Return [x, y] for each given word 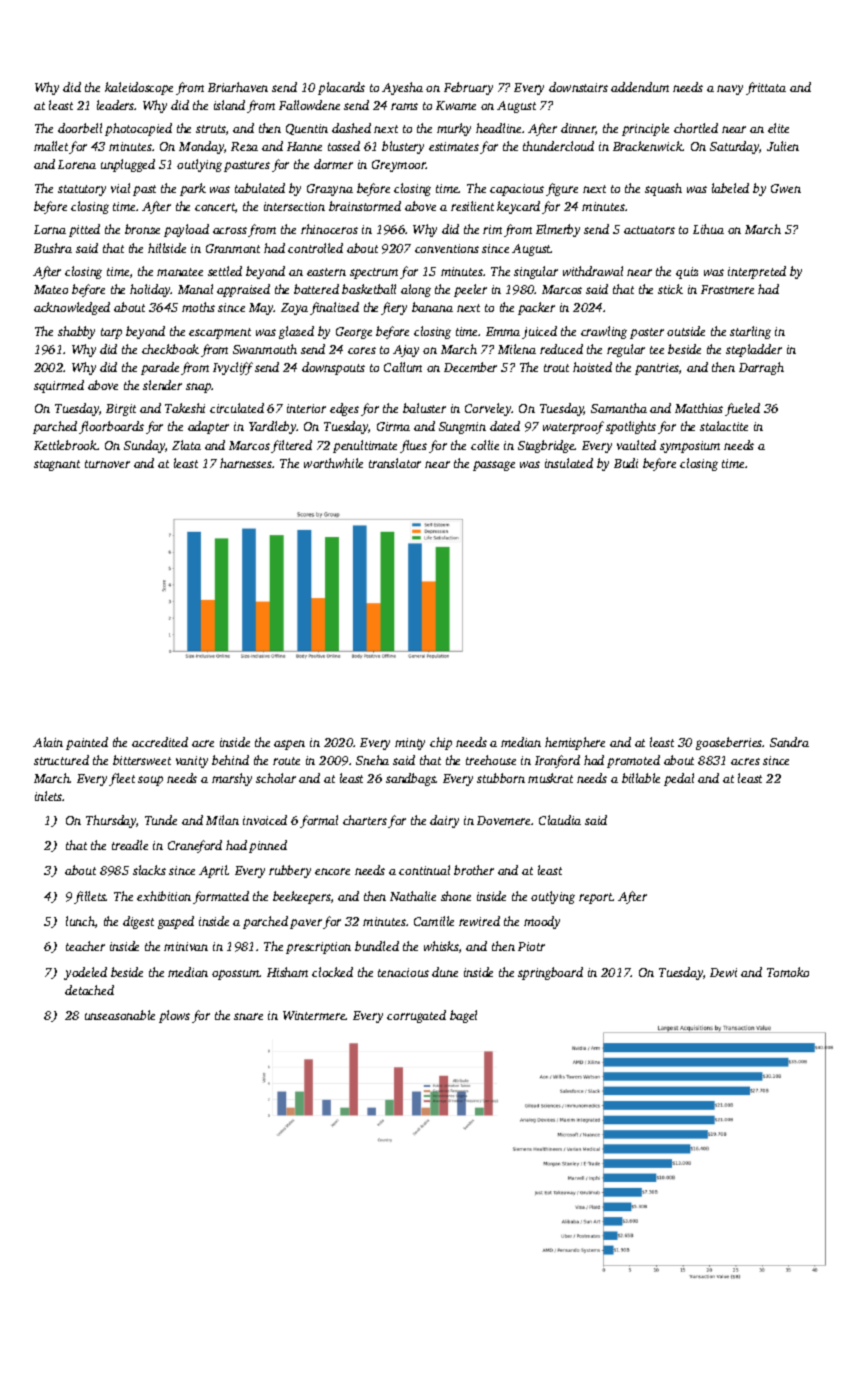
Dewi [723, 972]
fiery [394, 308]
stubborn [501, 778]
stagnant [57, 465]
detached [89, 990]
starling [750, 332]
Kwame [456, 105]
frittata [766, 88]
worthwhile [333, 463]
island [229, 105]
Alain [48, 742]
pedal [679, 779]
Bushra [53, 248]
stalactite [724, 426]
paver [306, 924]
